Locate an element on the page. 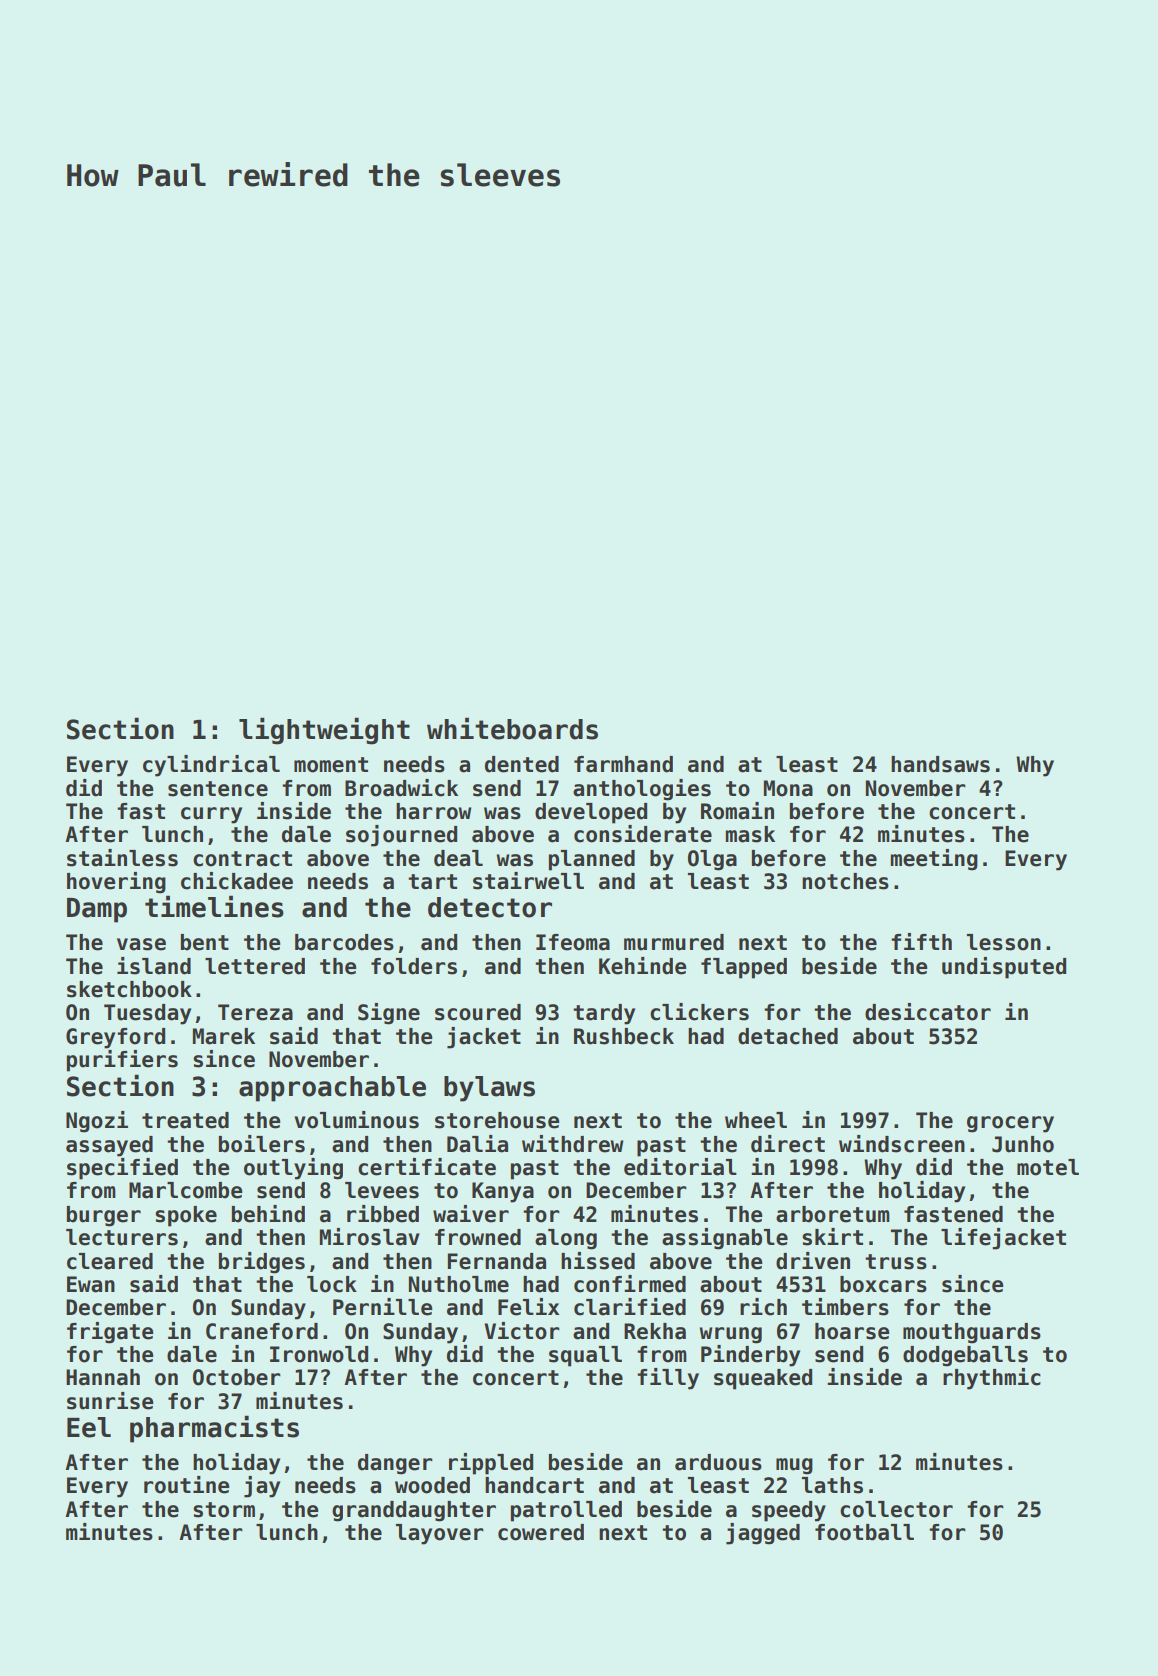  bylaws is located at coordinates (489, 1089).
